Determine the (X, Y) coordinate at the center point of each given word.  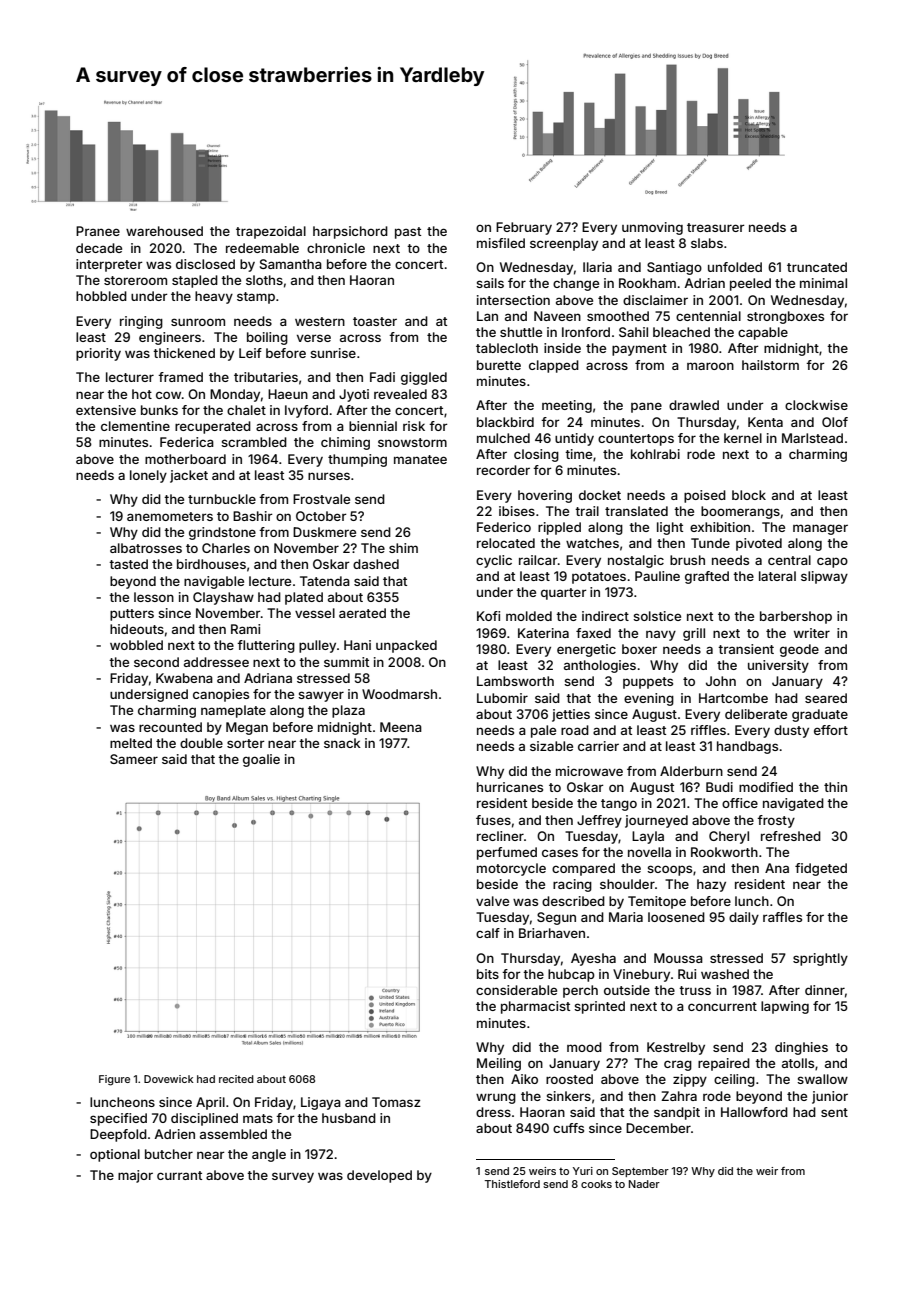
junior (830, 1097)
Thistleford (512, 1184)
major (135, 1176)
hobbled (101, 296)
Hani (357, 645)
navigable (214, 582)
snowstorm (412, 442)
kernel (743, 438)
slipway (824, 577)
